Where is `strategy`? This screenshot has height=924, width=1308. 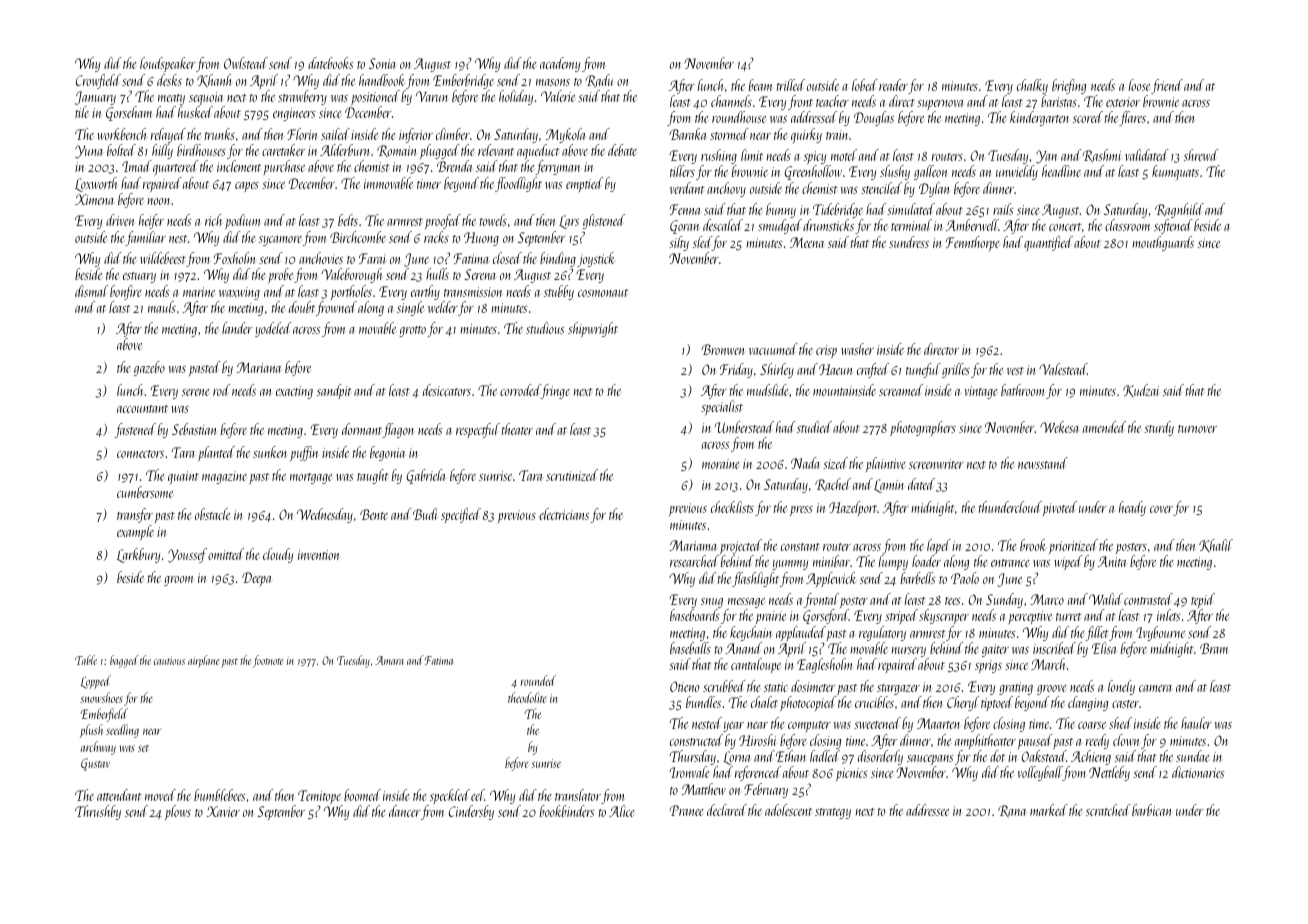 strategy is located at coordinates (833, 813).
